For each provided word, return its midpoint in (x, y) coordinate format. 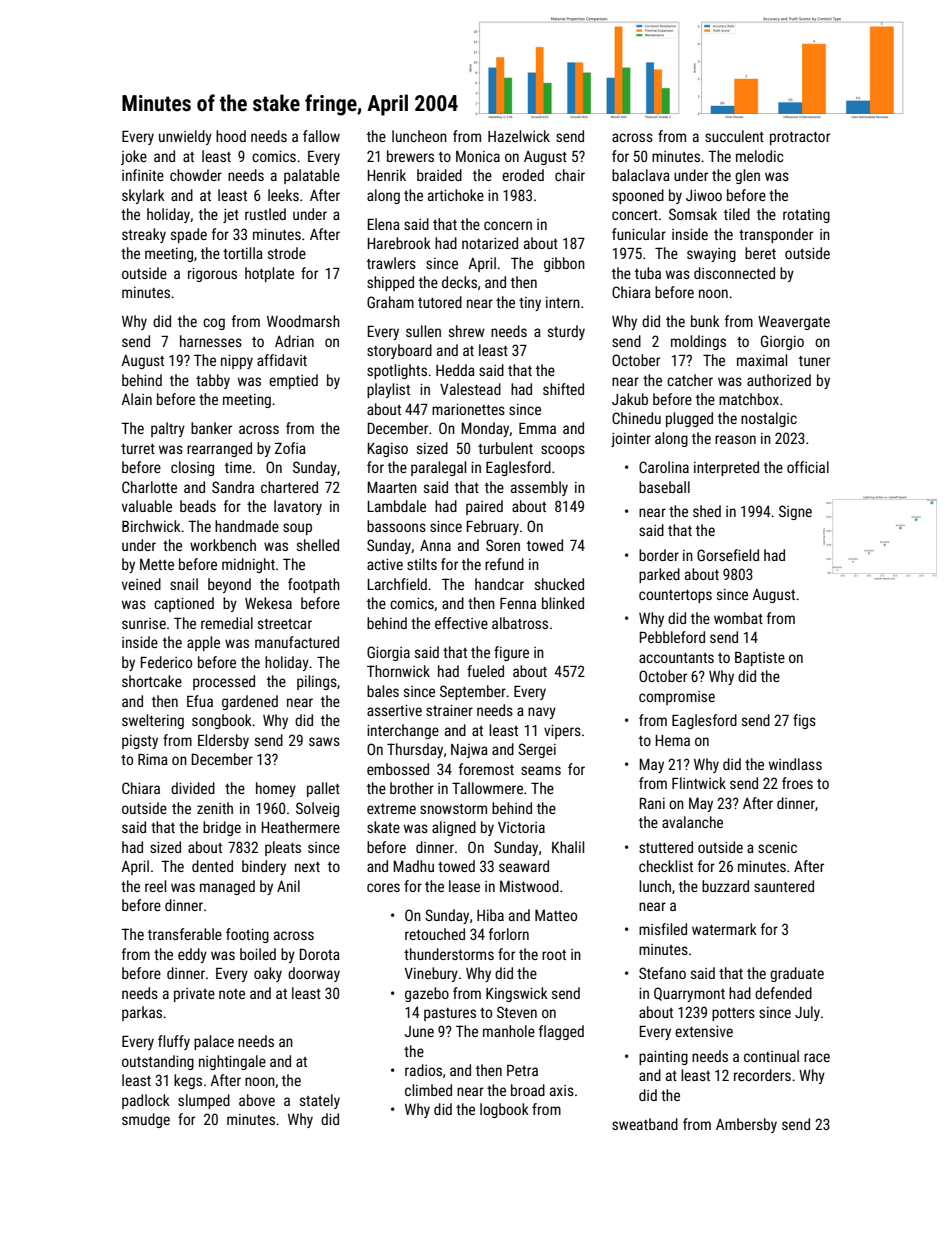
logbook (504, 1110)
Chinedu (636, 418)
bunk (705, 321)
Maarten (392, 487)
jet (231, 216)
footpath (314, 585)
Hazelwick (519, 136)
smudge (146, 1120)
